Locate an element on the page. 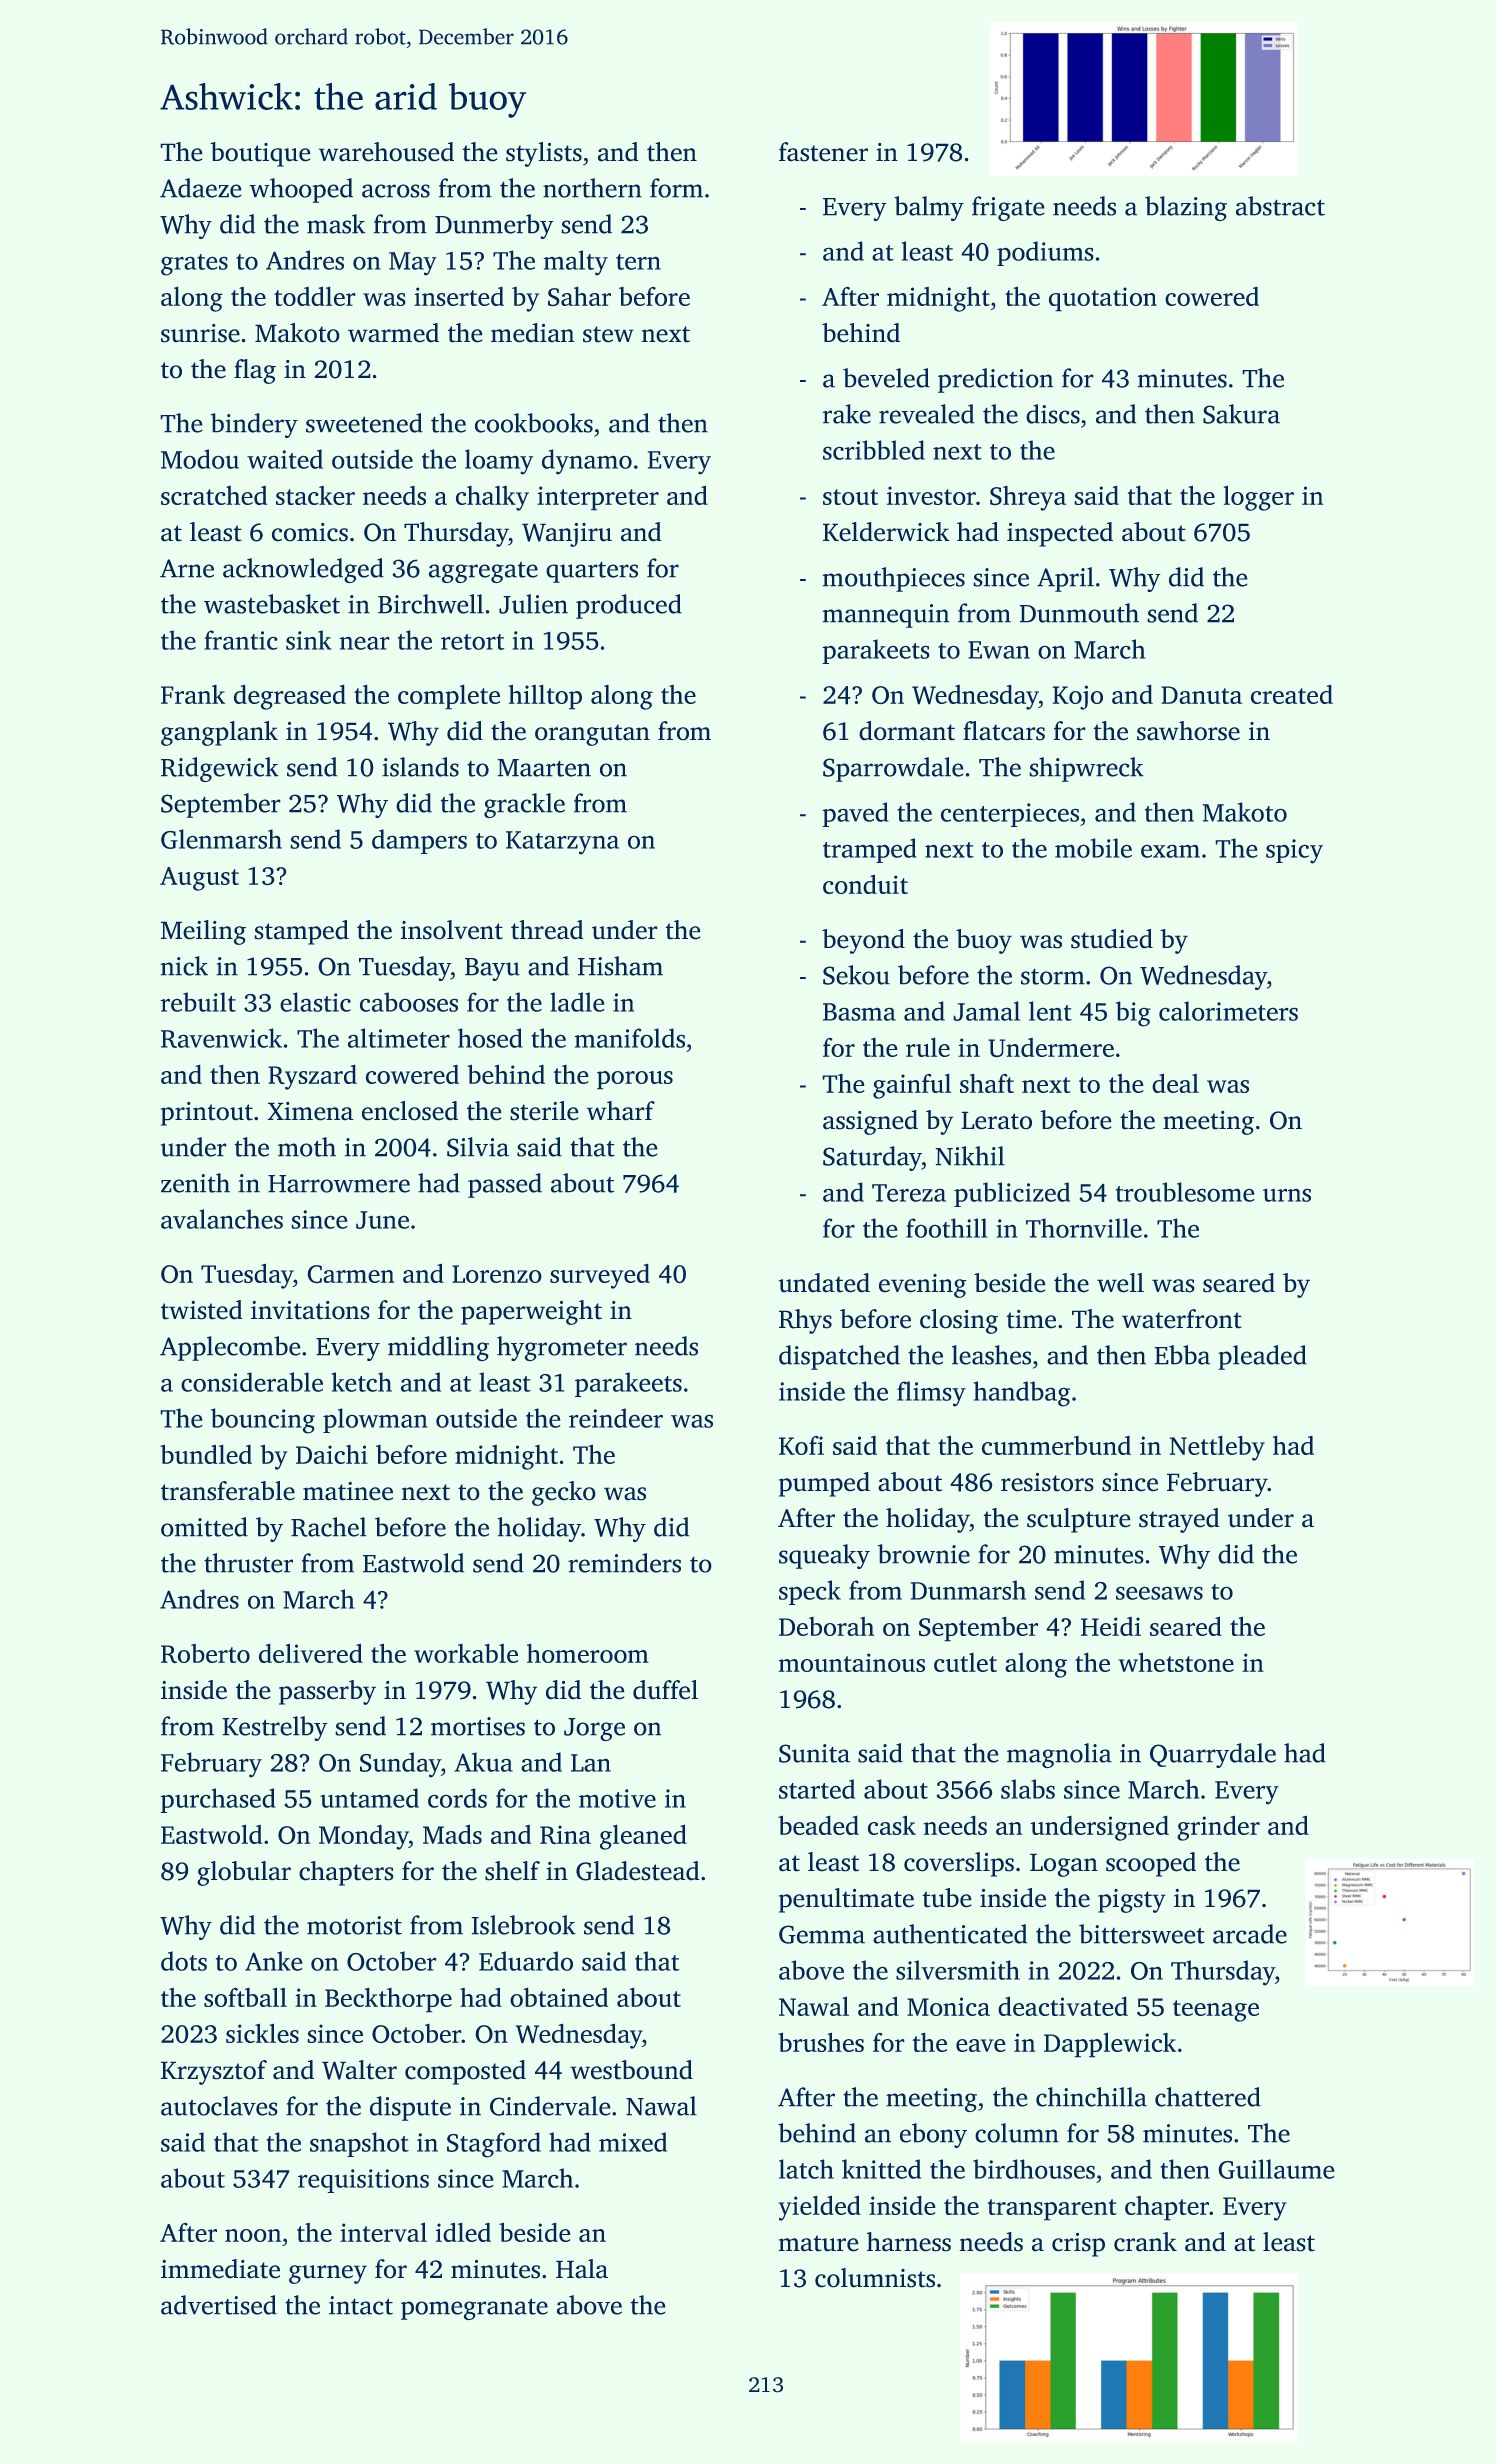 The width and height of the image is (1496, 2464). latch is located at coordinates (806, 2169).
